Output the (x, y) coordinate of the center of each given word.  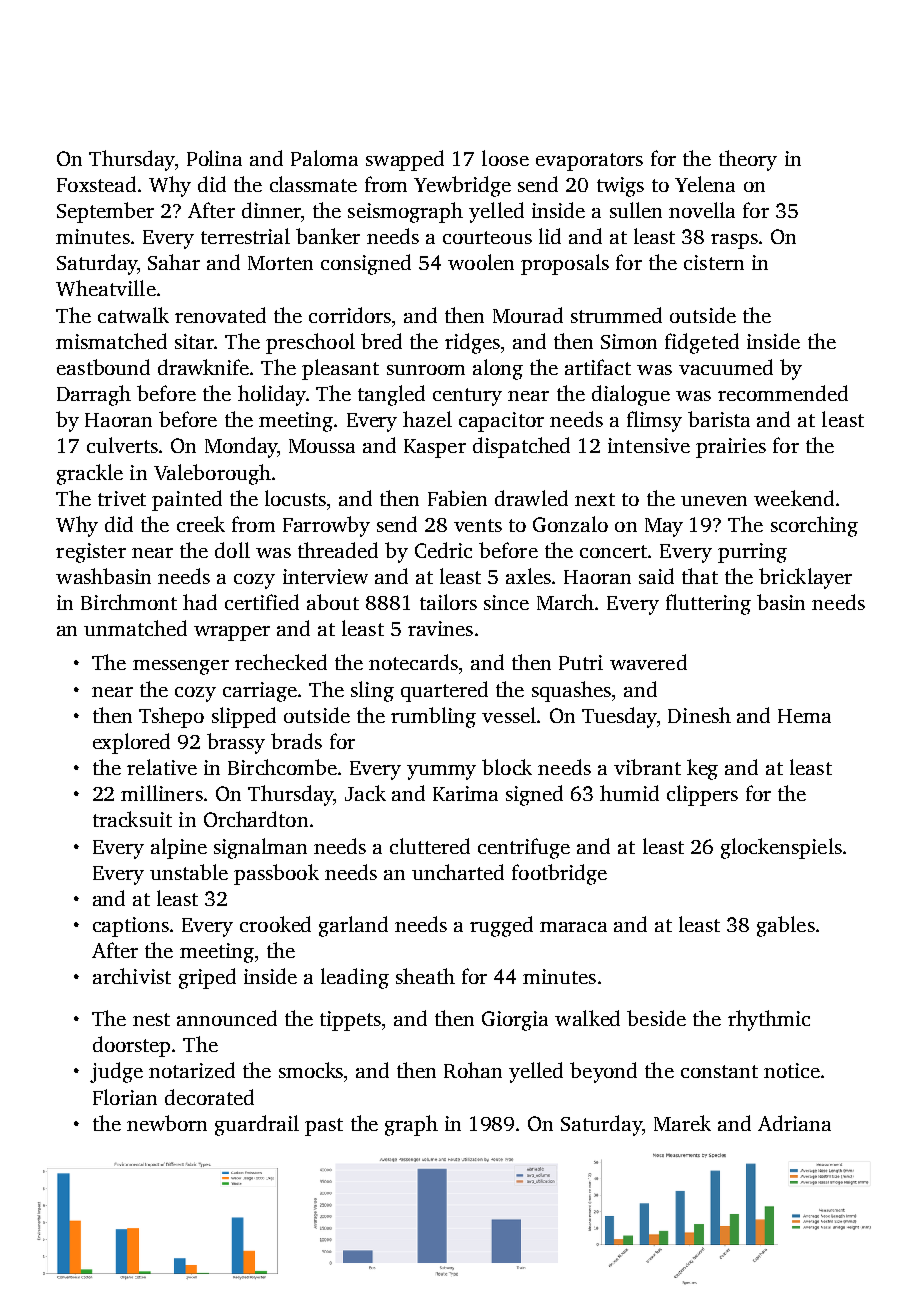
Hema (804, 716)
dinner (271, 210)
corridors (350, 315)
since (506, 602)
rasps (734, 241)
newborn (167, 1123)
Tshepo (171, 717)
